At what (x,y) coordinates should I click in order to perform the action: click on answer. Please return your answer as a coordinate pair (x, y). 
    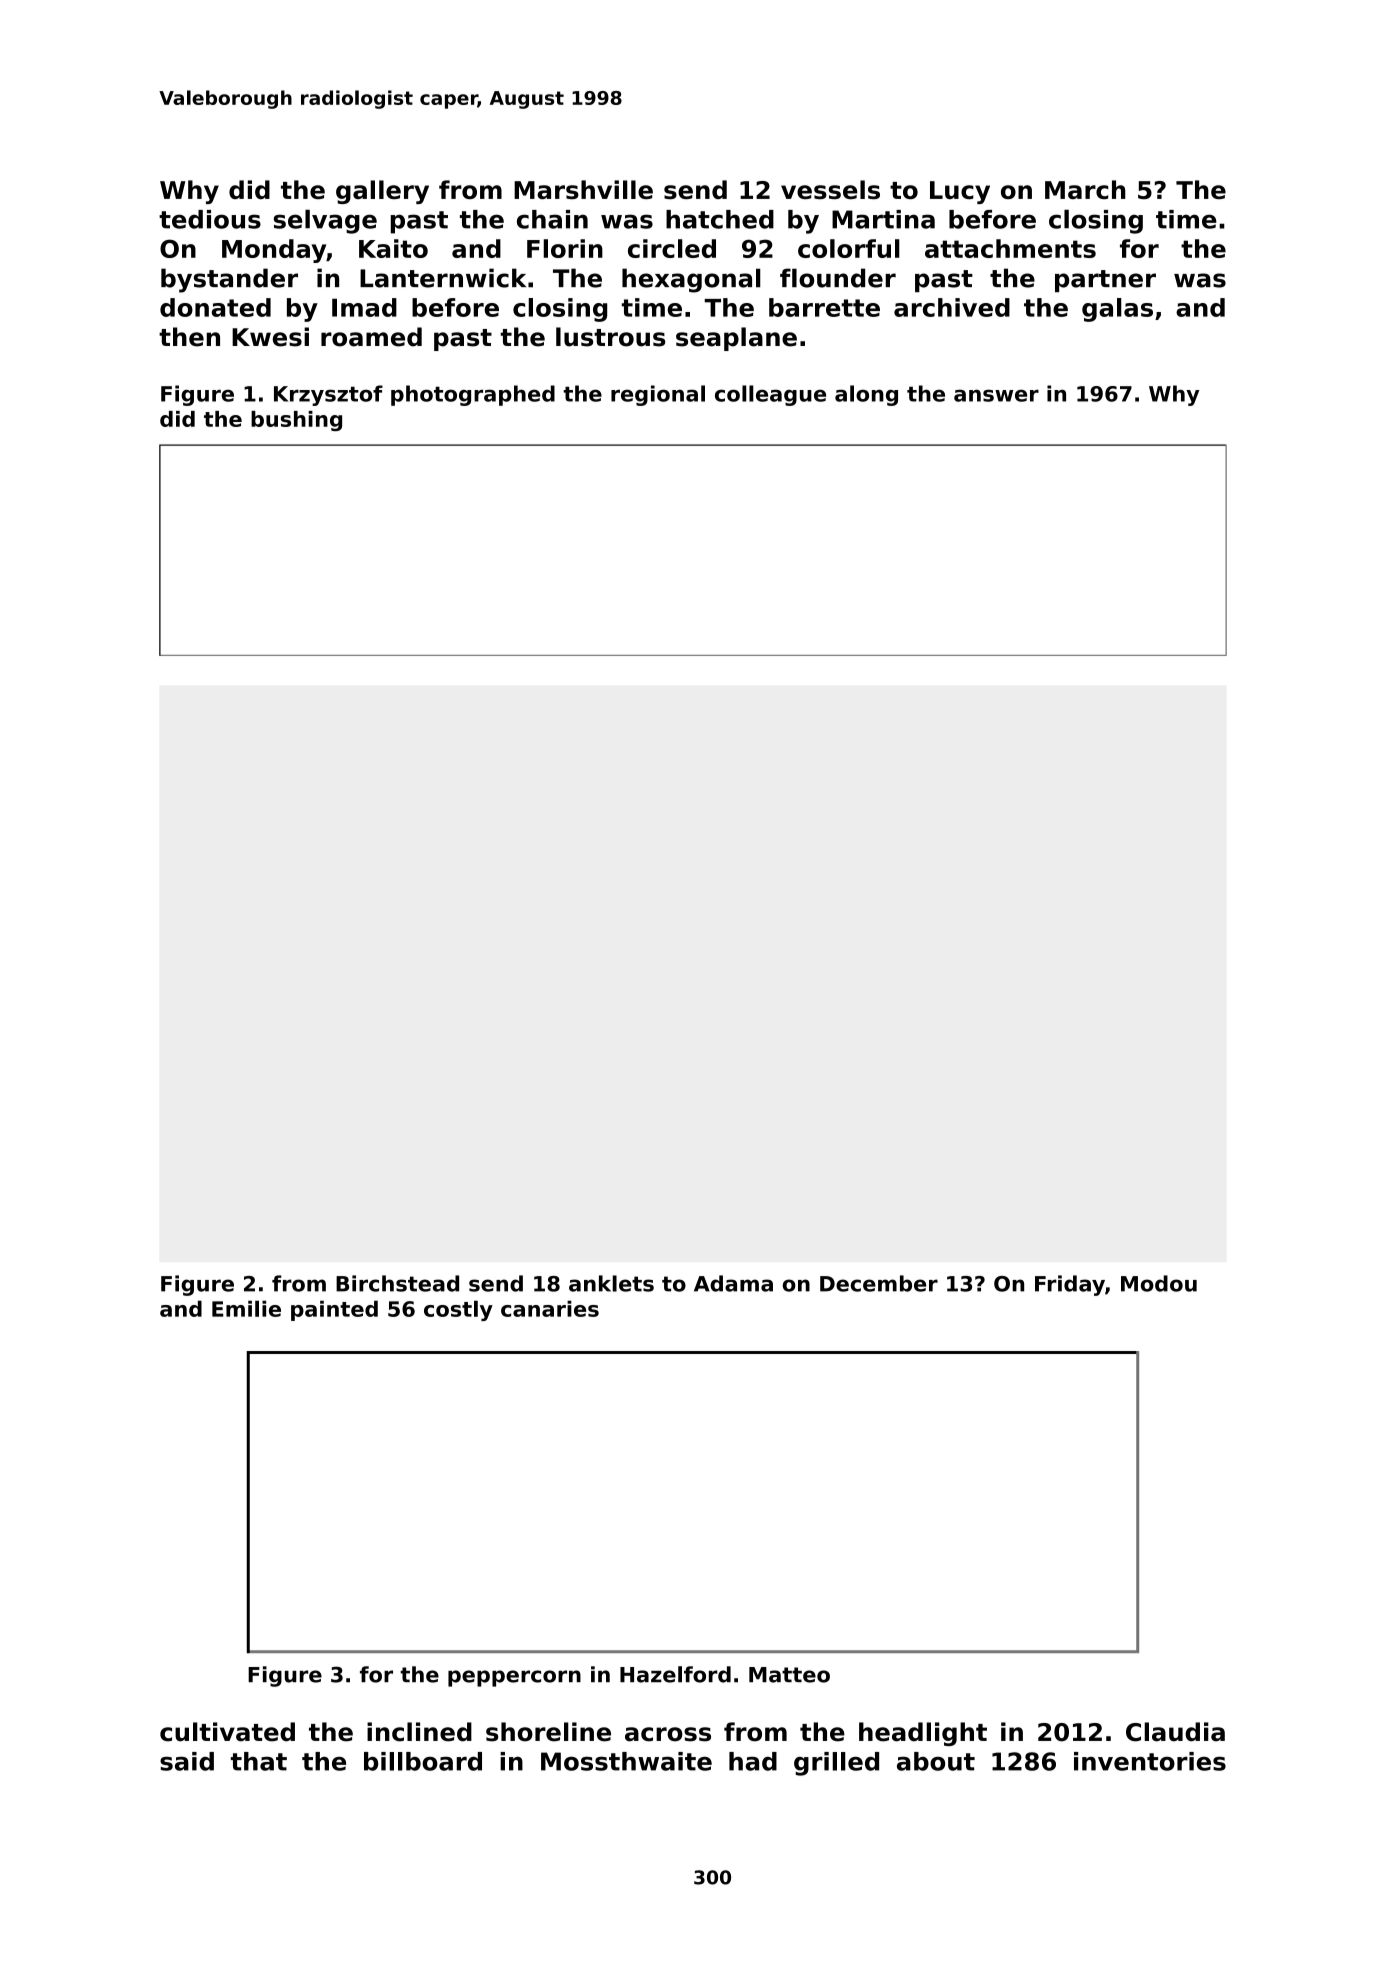
    Looking at the image, I should click on (996, 395).
